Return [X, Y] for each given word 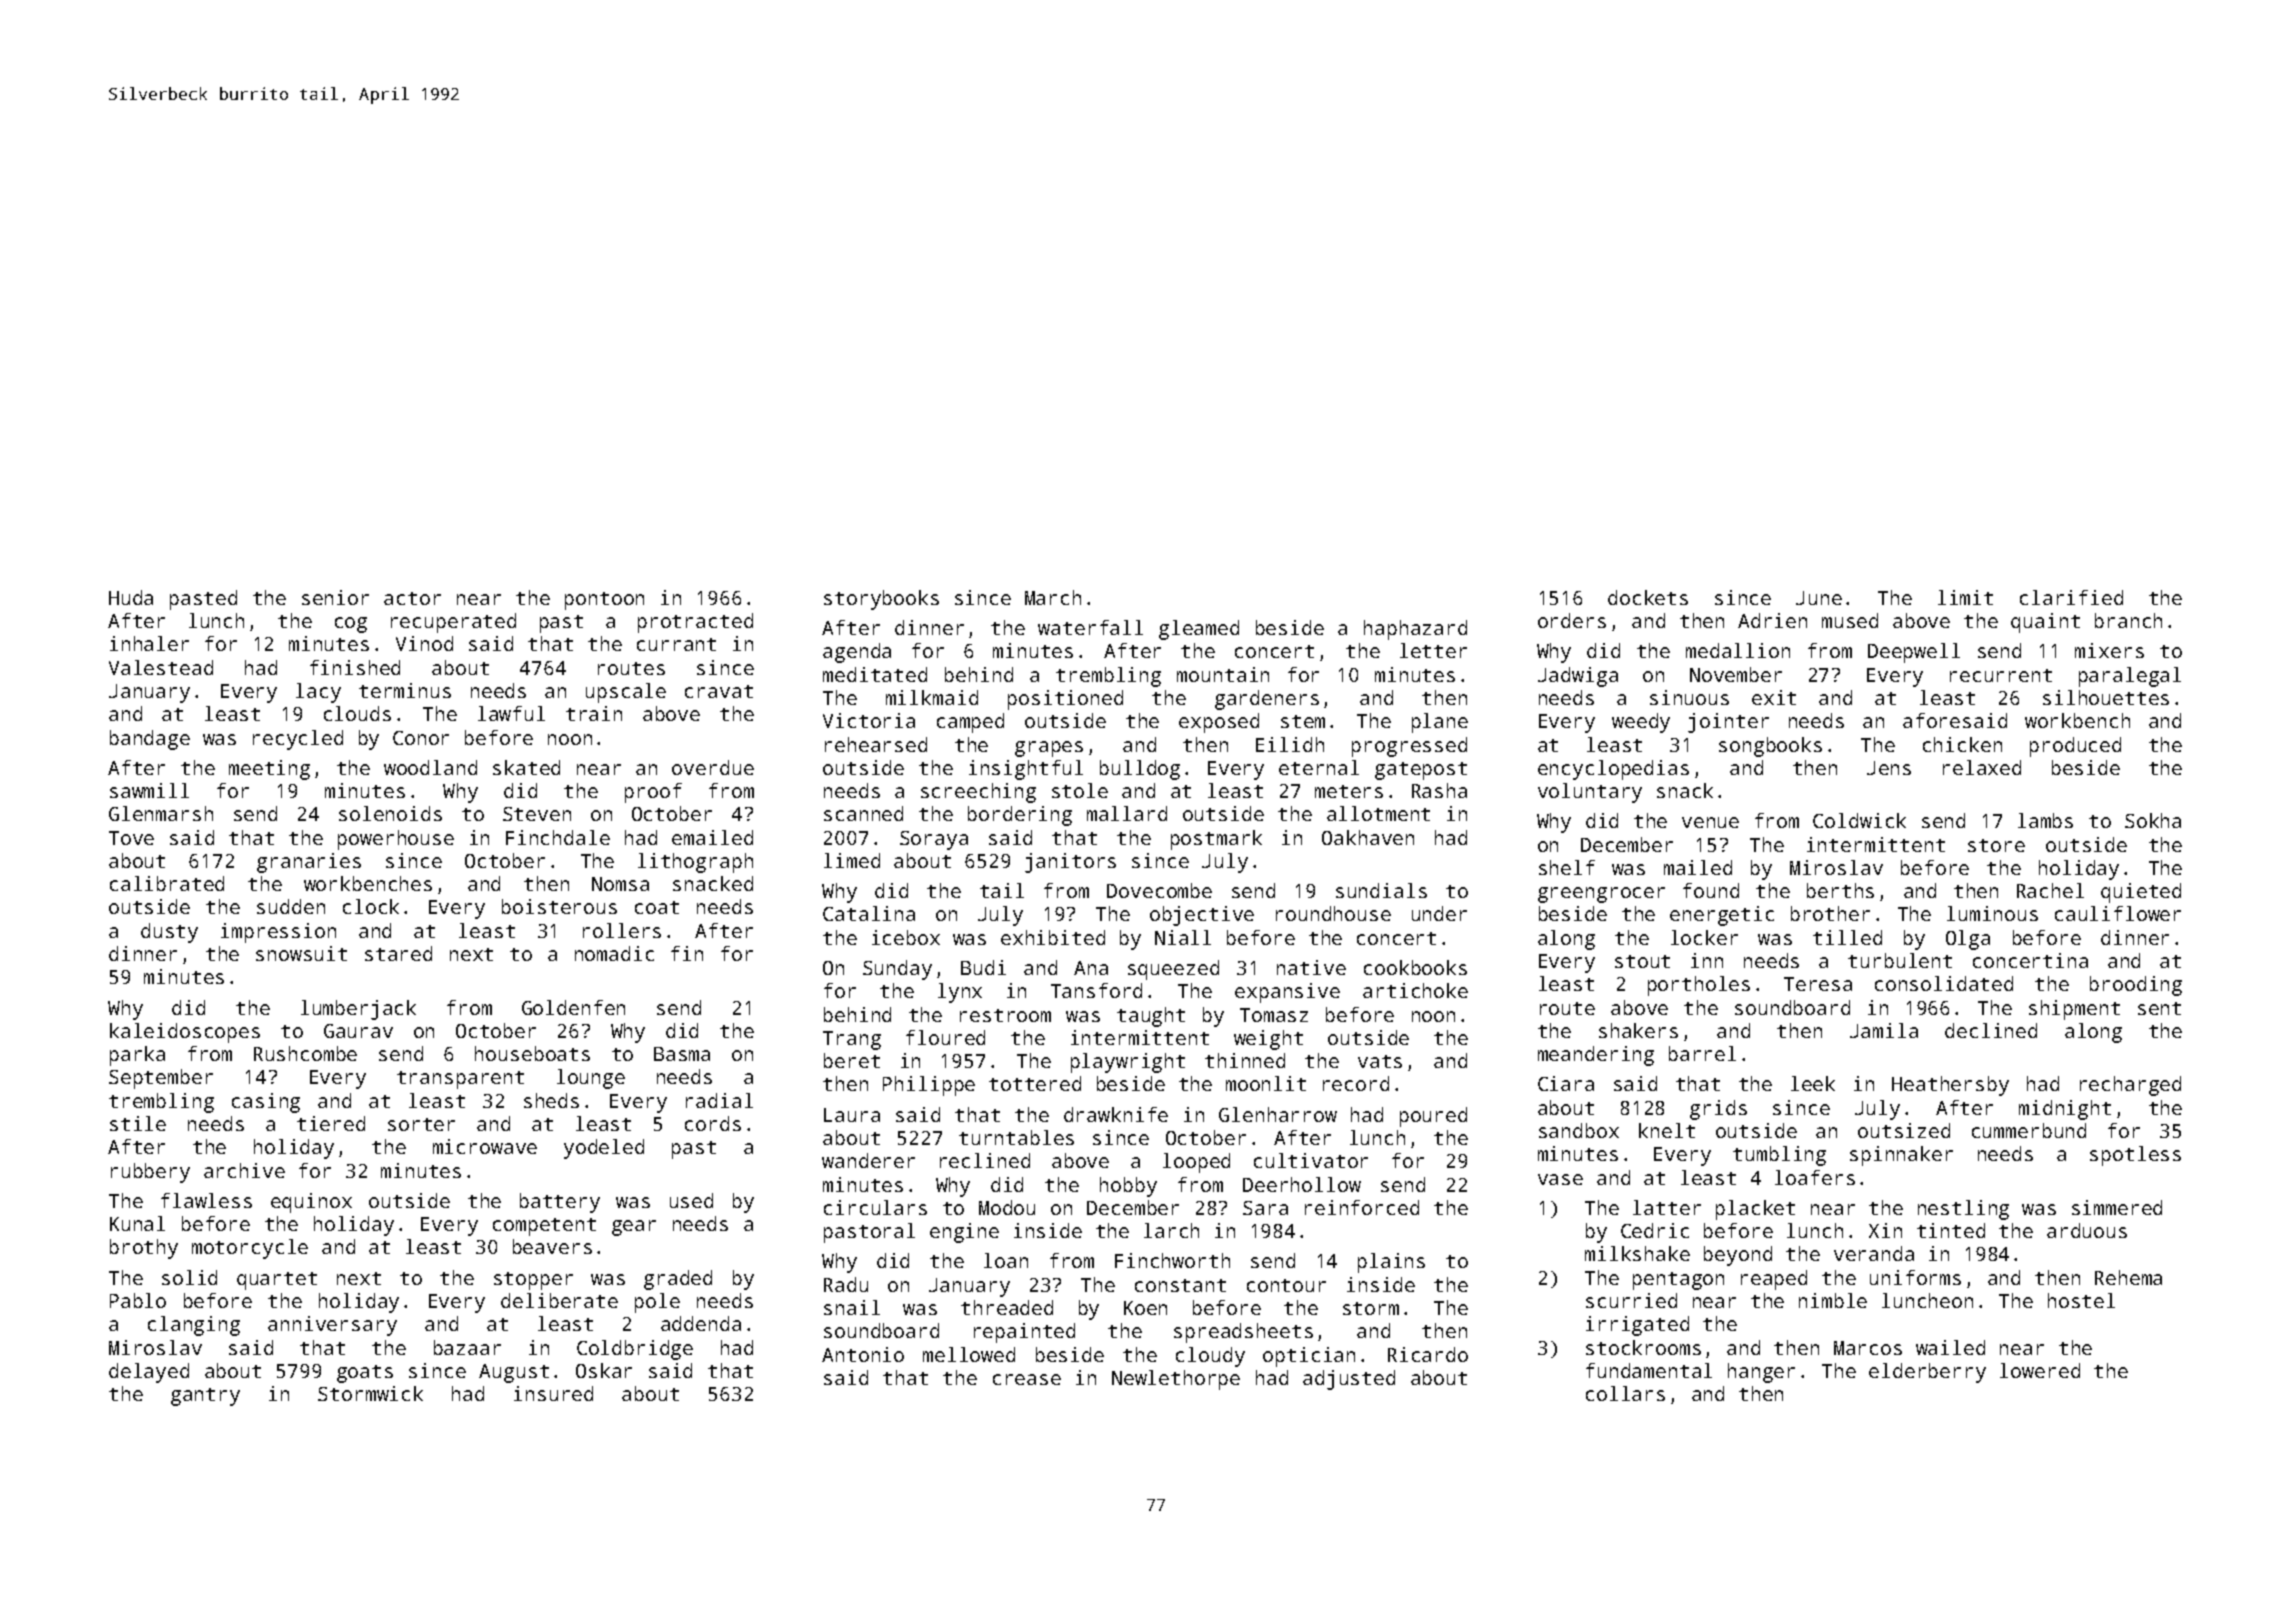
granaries [309, 863]
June [1819, 598]
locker [1704, 937]
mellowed [969, 1354]
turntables [1016, 1137]
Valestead [161, 667]
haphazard [1415, 630]
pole [657, 1303]
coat [657, 907]
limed [852, 860]
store [1996, 845]
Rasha [1439, 790]
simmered [2117, 1207]
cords [713, 1123]
